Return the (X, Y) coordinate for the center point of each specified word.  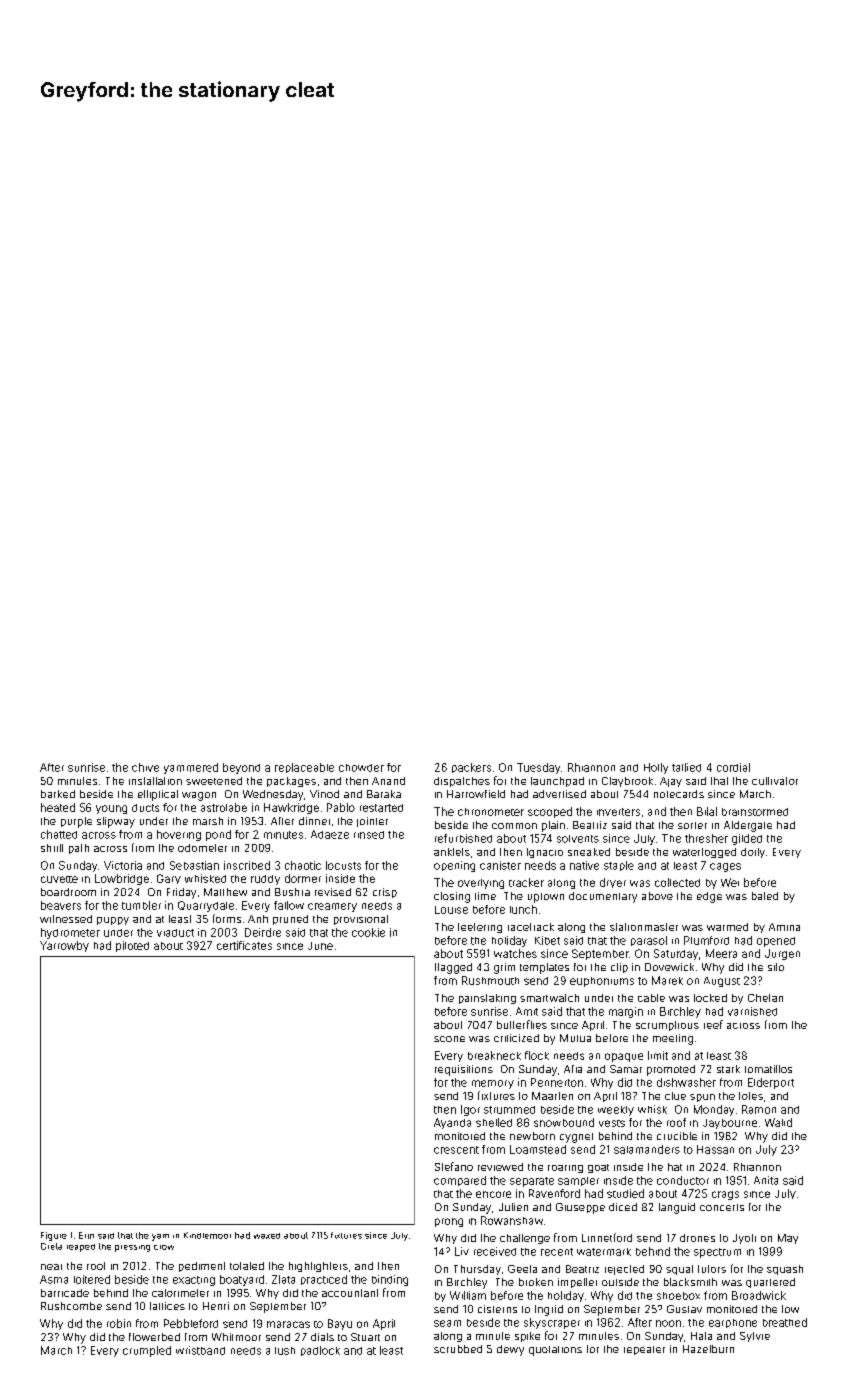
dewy (510, 1350)
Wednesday (273, 795)
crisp (385, 893)
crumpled (147, 1351)
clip (619, 968)
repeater (644, 1350)
